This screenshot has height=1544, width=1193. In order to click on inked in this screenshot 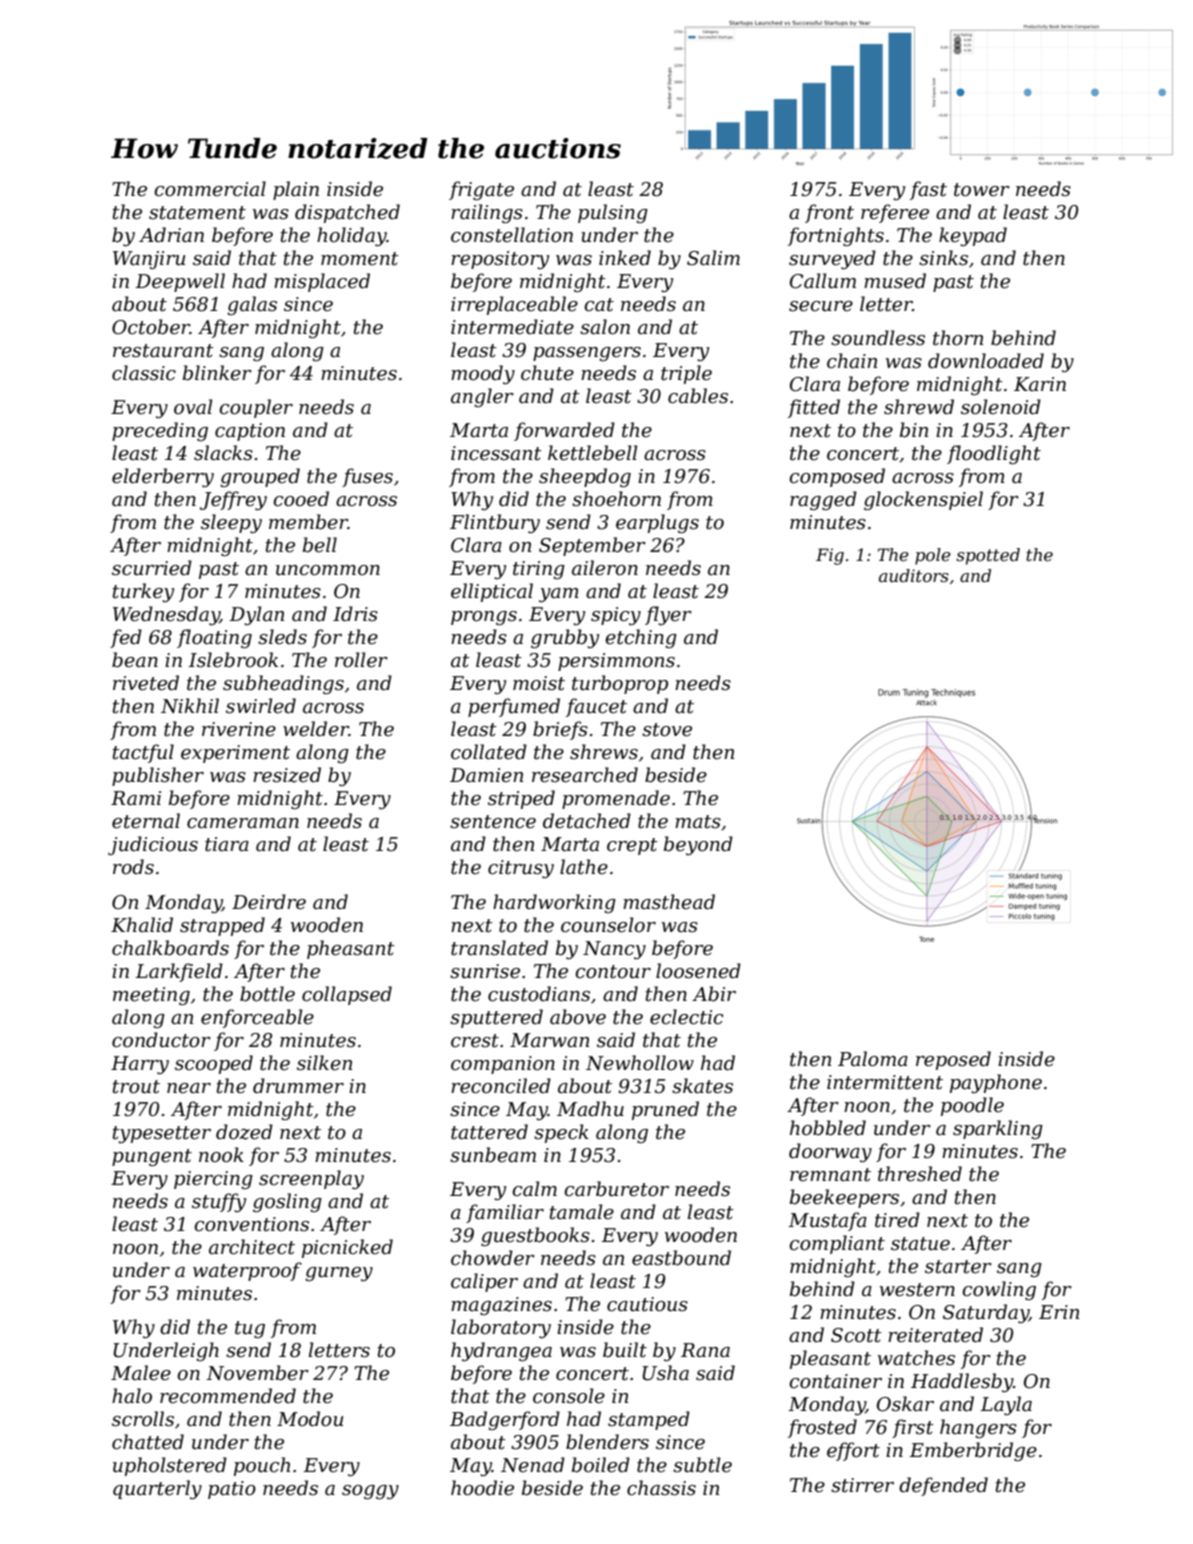, I will do `click(625, 258)`.
